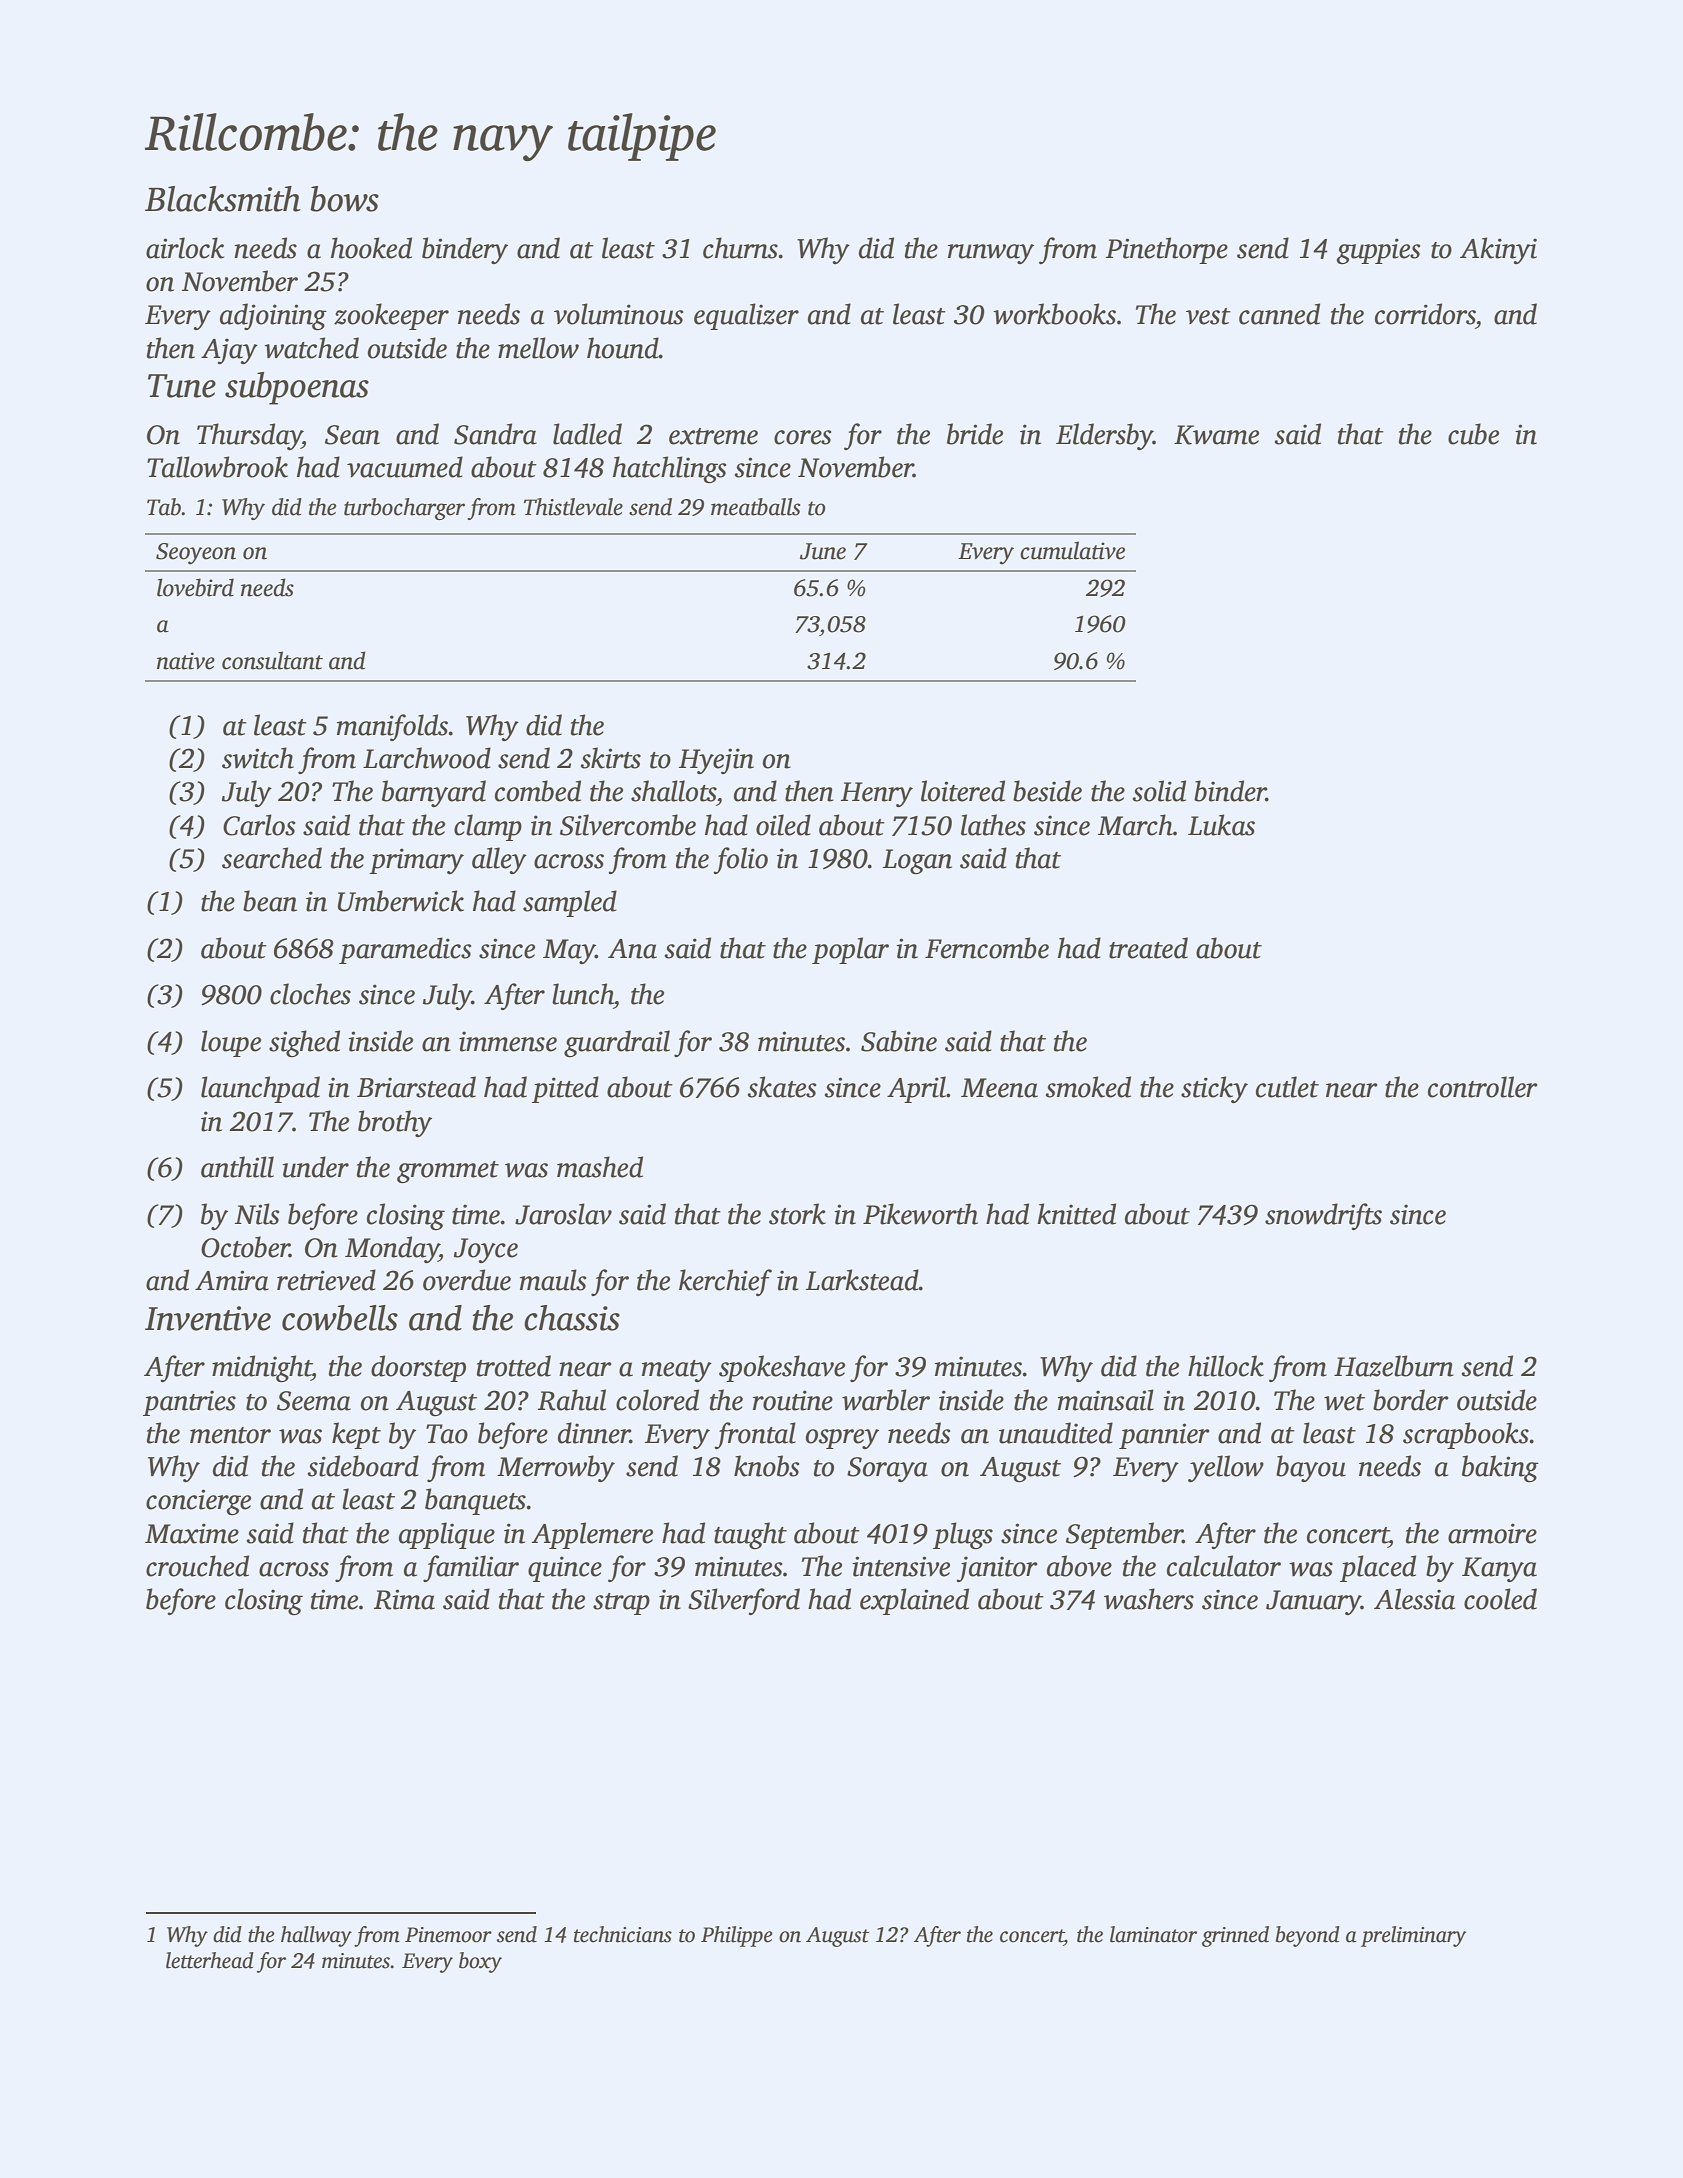 This screenshot has height=2178, width=1683. I want to click on Pinemoor, so click(448, 1935).
